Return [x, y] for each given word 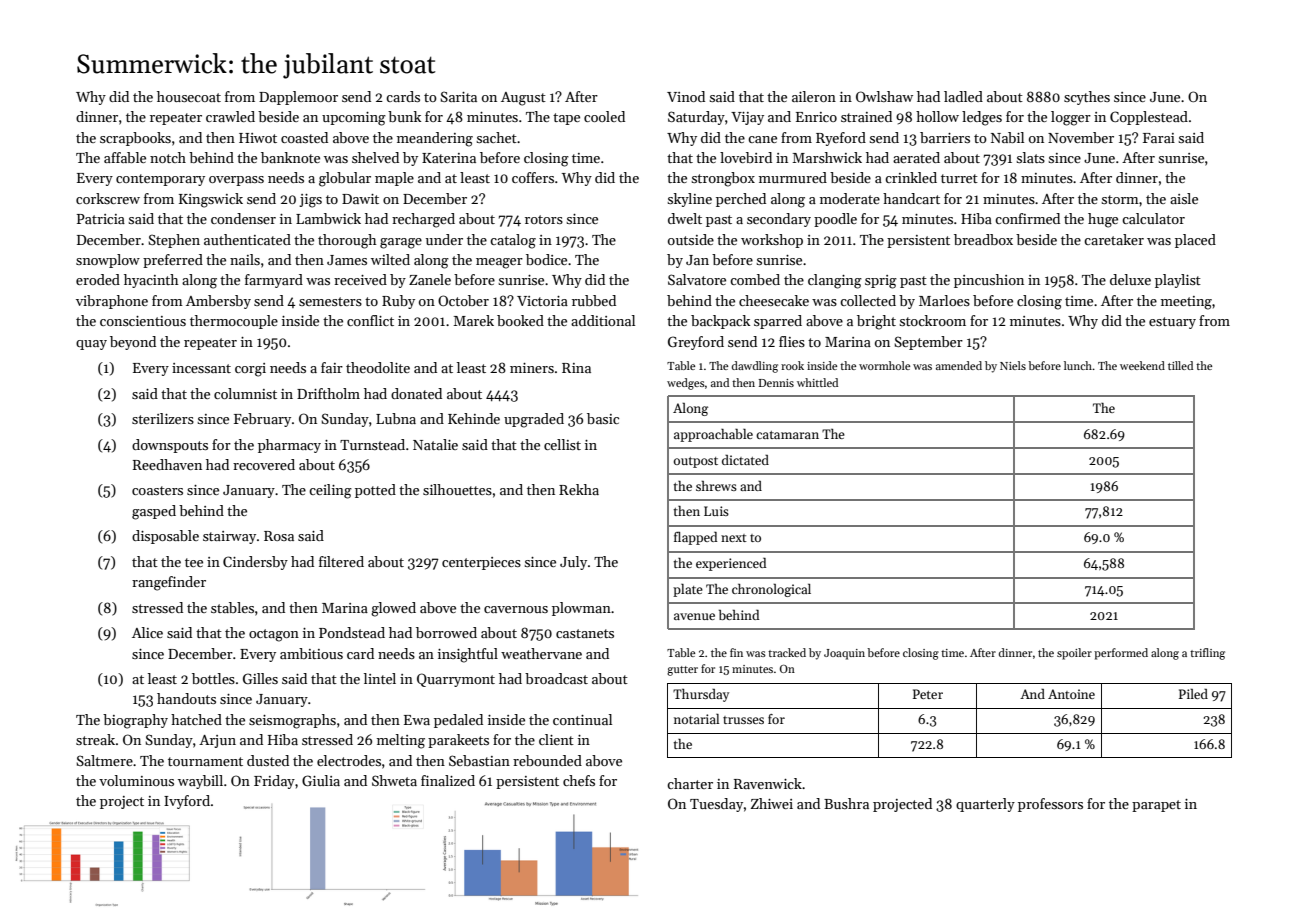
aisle [1184, 198]
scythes [1087, 98]
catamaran [787, 435]
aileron [814, 96]
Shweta [394, 780]
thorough [347, 241]
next [734, 538]
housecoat [189, 96]
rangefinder [169, 583]
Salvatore [697, 279]
